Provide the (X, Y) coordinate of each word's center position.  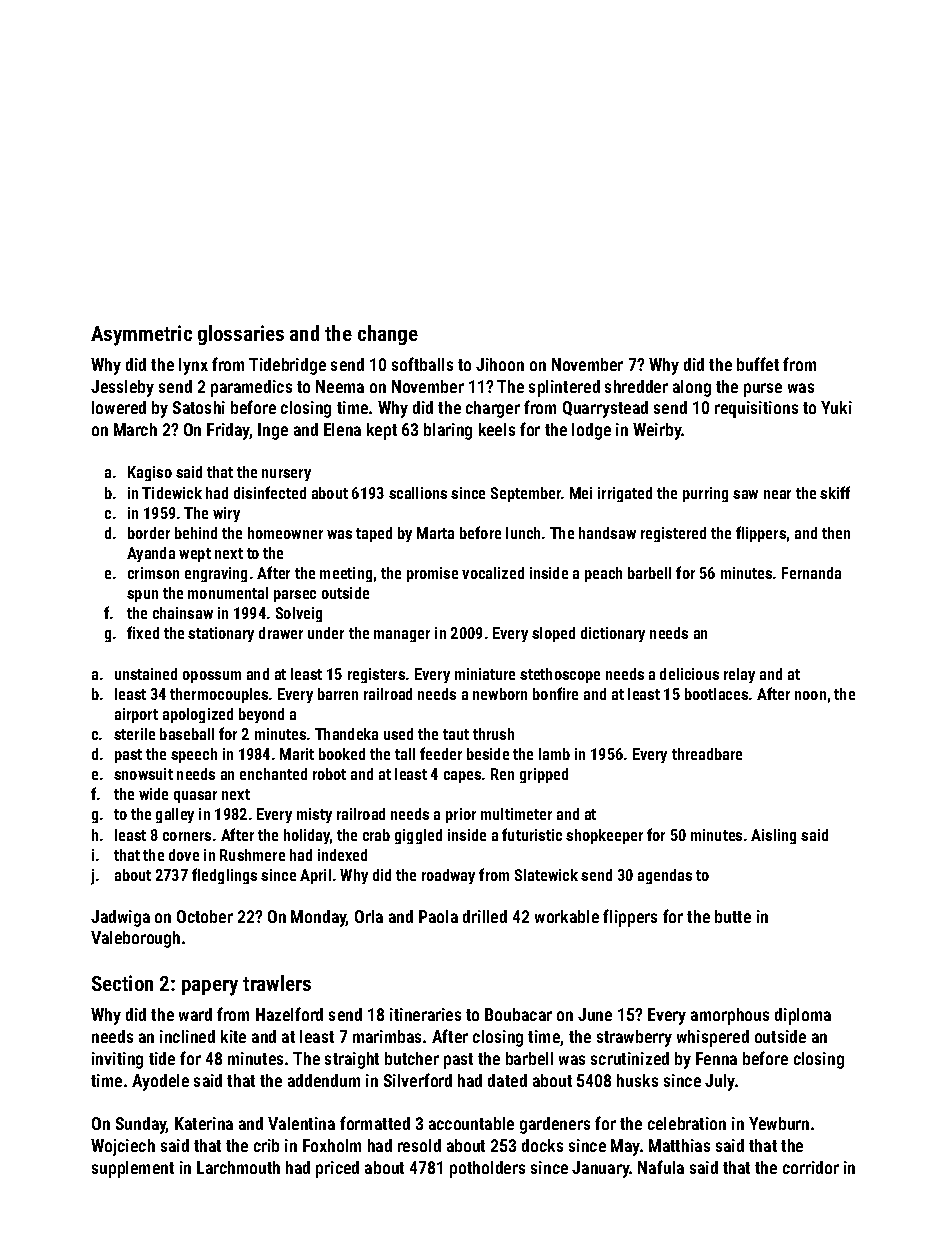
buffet (758, 364)
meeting (346, 574)
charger (493, 409)
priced (337, 1169)
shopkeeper (604, 836)
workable (567, 916)
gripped (544, 775)
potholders (487, 1169)
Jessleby (122, 388)
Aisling (773, 836)
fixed (143, 632)
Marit (297, 754)
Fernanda (811, 573)
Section (122, 983)
